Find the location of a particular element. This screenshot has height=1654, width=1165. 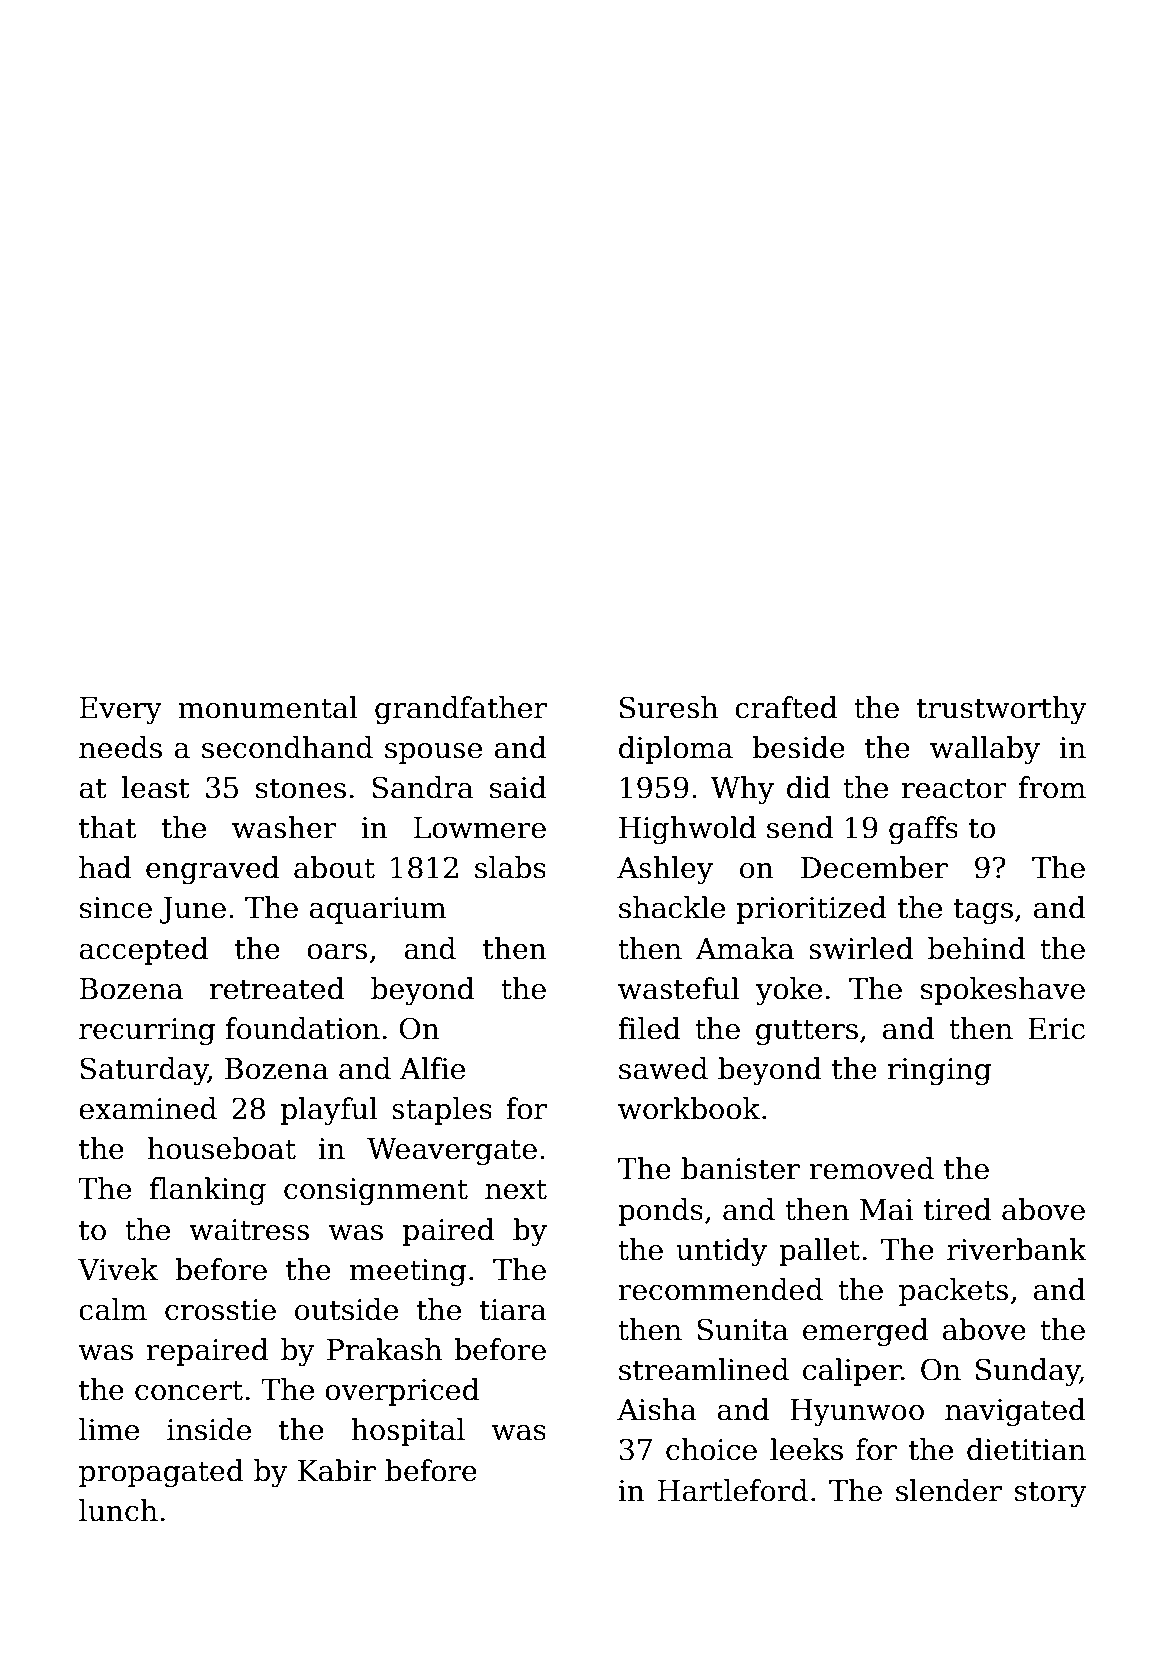

story is located at coordinates (1051, 1494).
